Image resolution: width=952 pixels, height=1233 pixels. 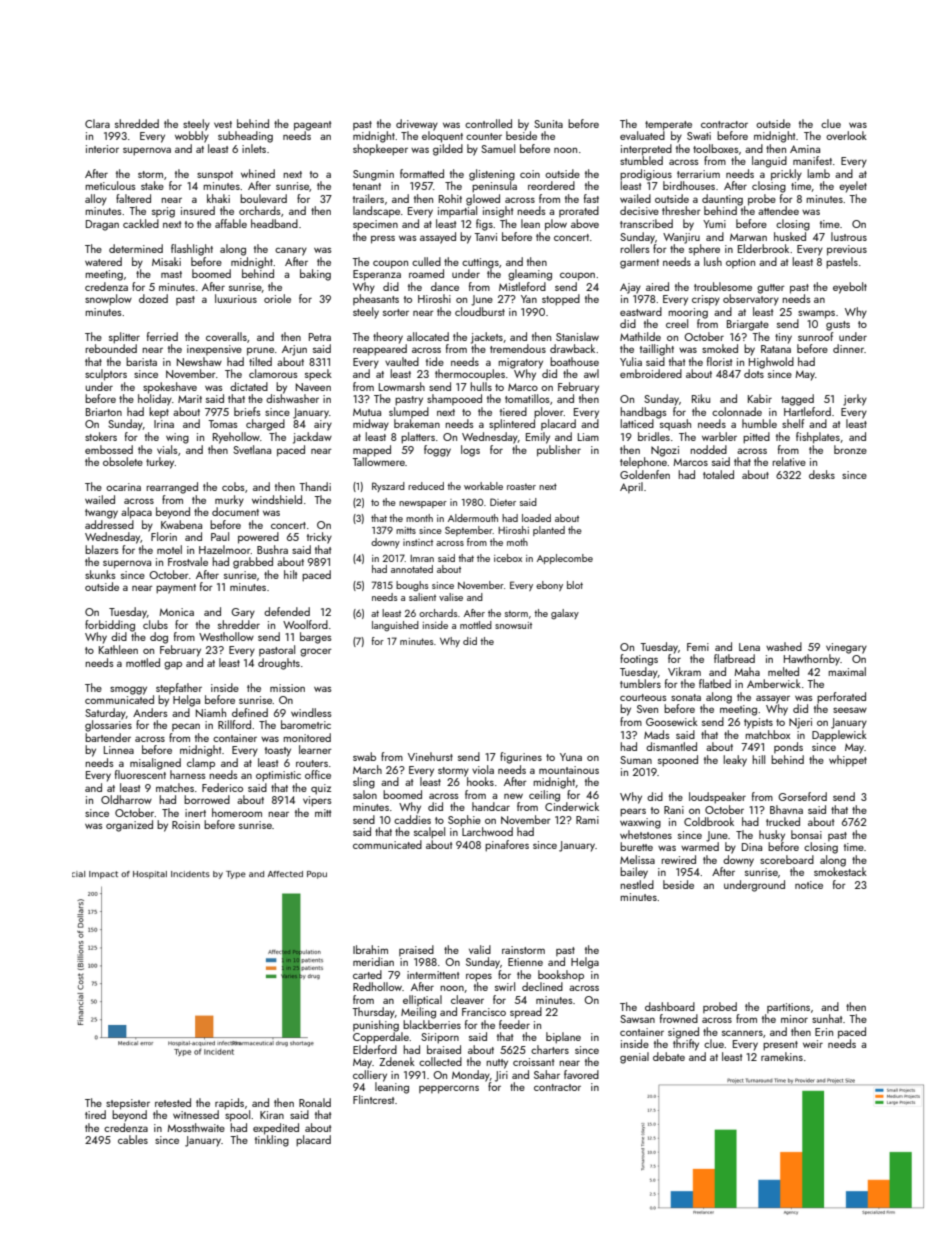 What do you see at coordinates (548, 124) in the screenshot?
I see `Sunita` at bounding box center [548, 124].
